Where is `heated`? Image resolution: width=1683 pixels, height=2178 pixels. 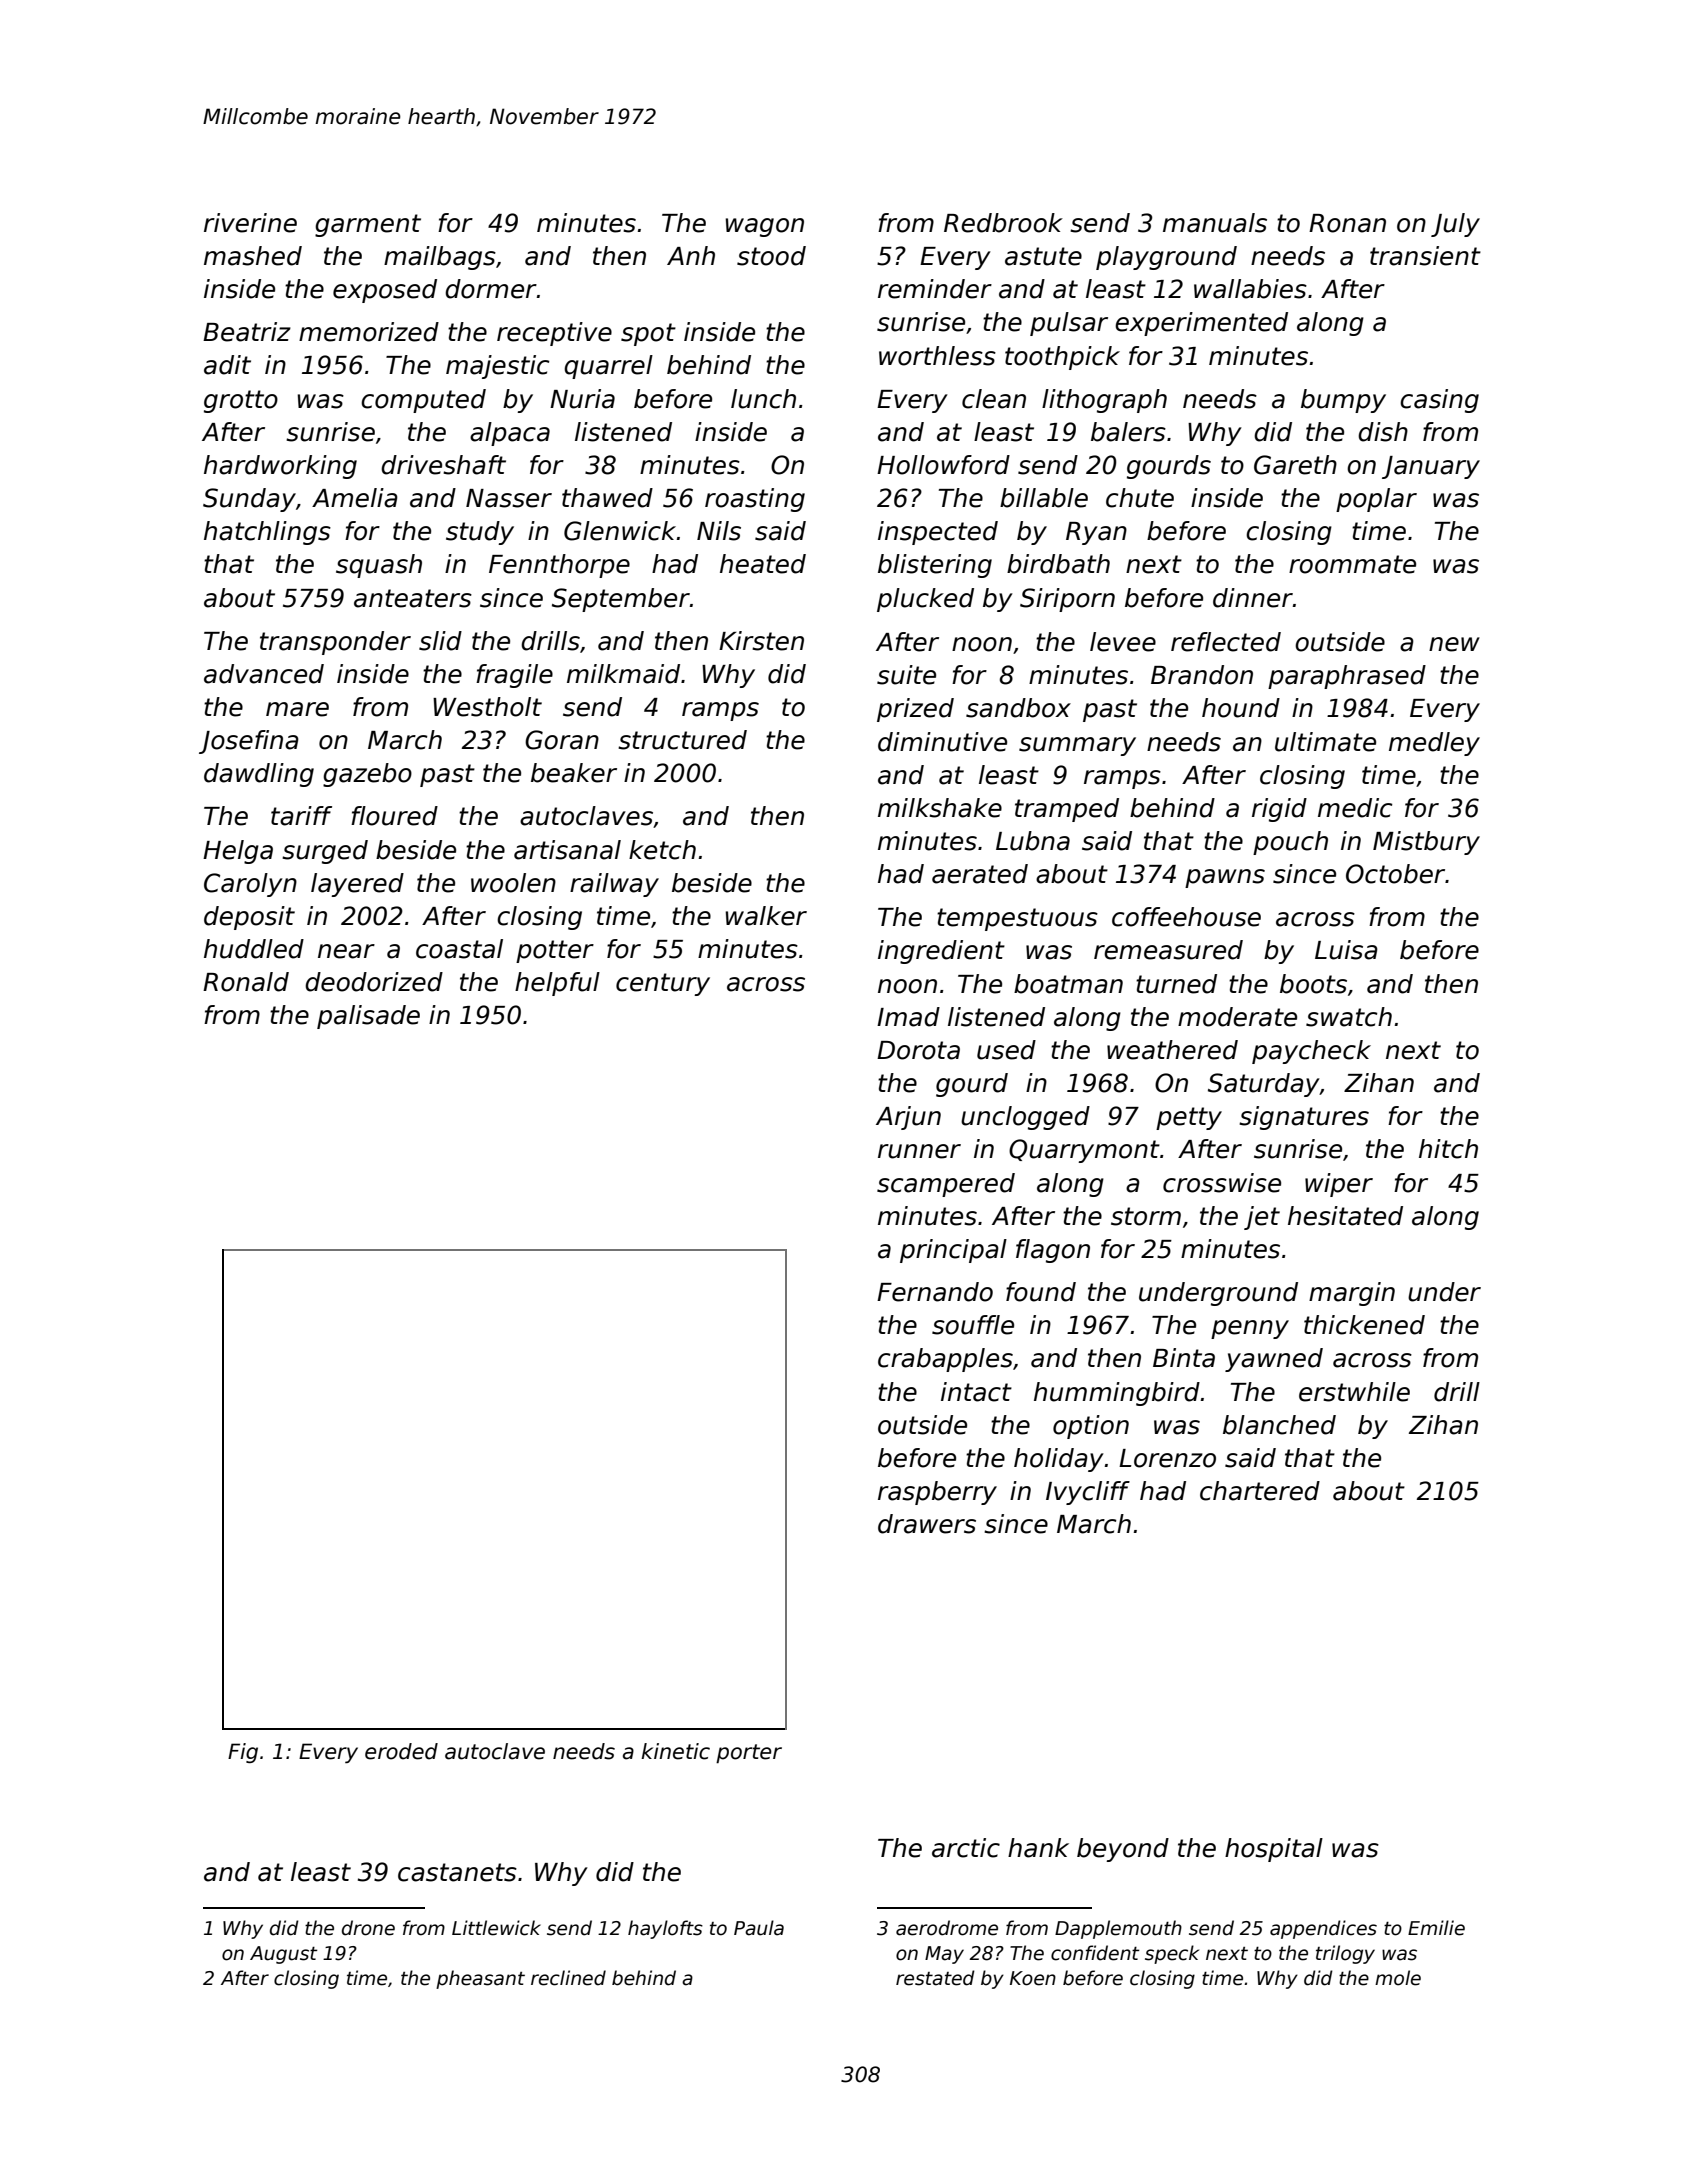
heated is located at coordinates (763, 564).
